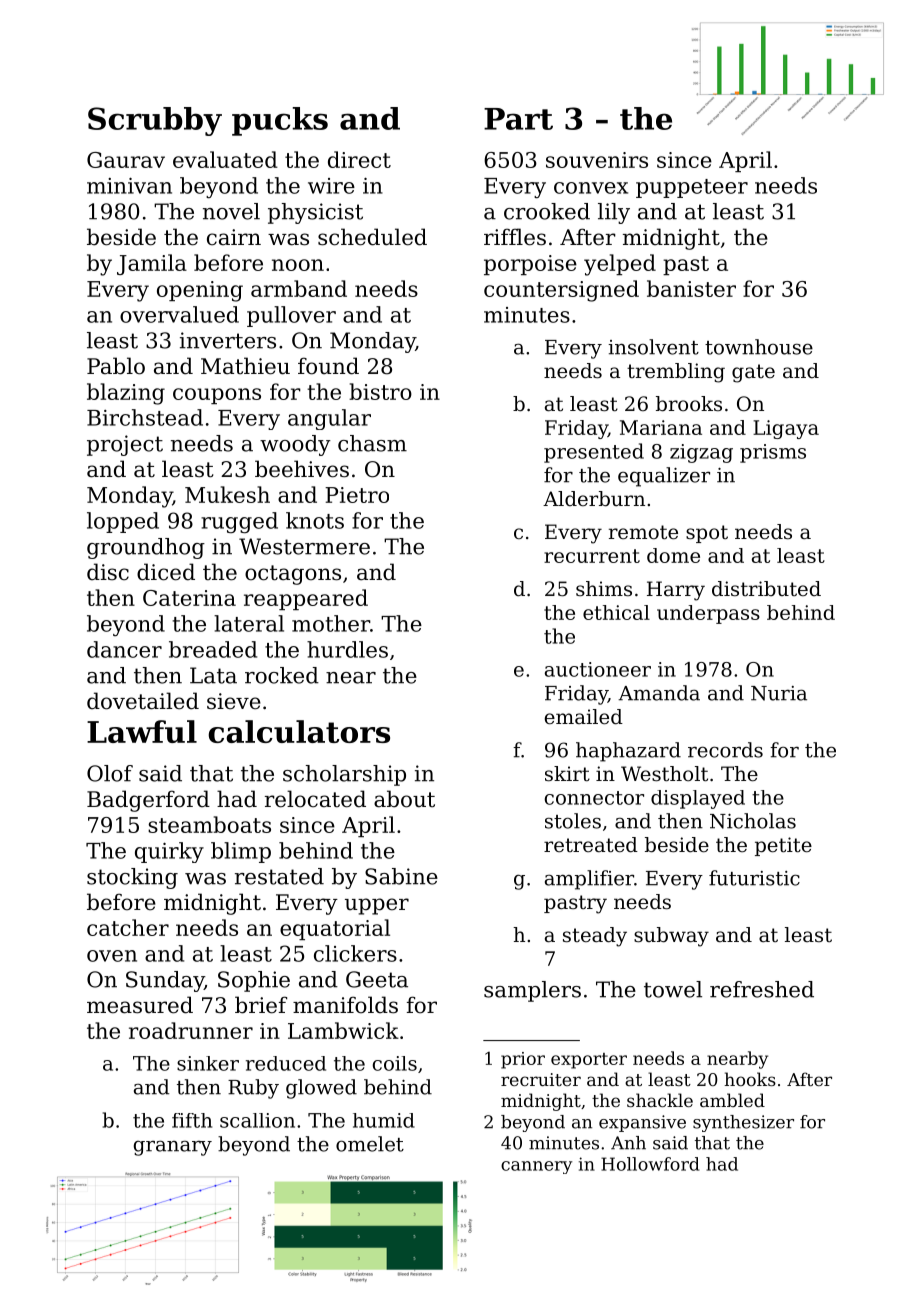 This document has width=924, height=1311. I want to click on puppeteer, so click(692, 188).
